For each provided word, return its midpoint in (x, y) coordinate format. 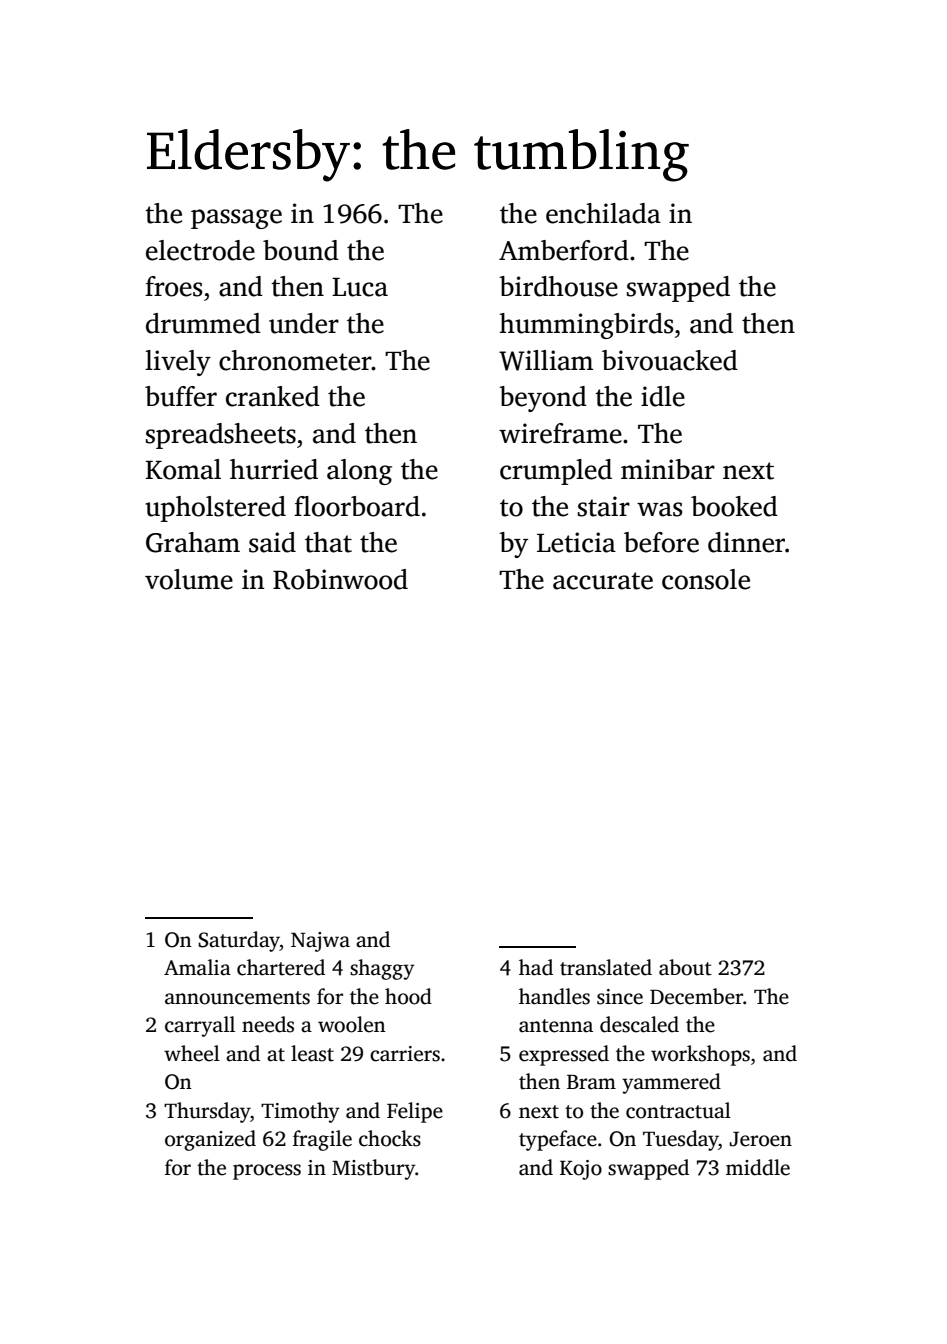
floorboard (357, 506)
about (685, 967)
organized (210, 1140)
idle (663, 396)
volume (189, 579)
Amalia (197, 967)
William (546, 360)
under (304, 323)
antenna (556, 1026)
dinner (746, 542)
